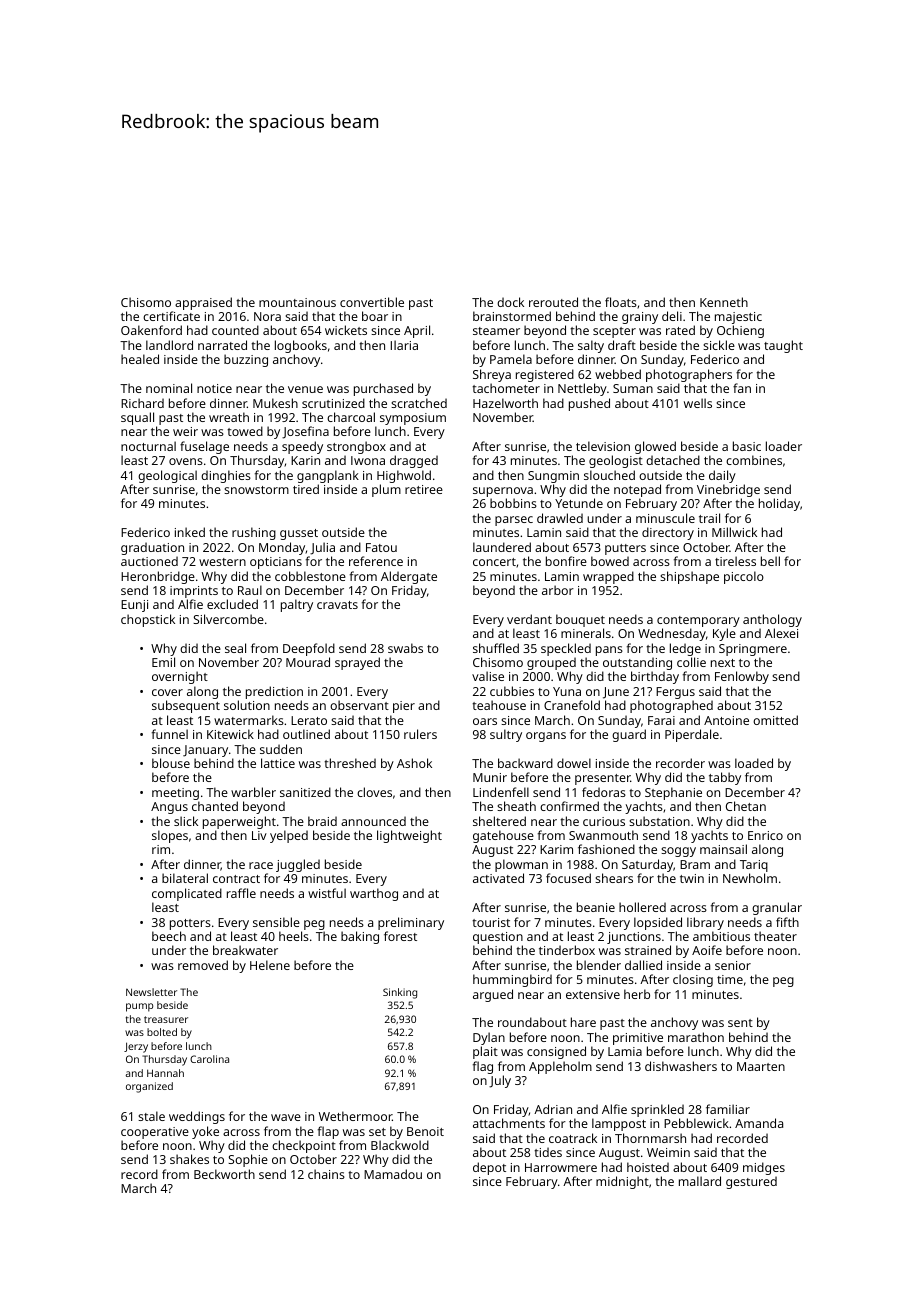 This document has width=924, height=1308. Describe the element at coordinates (224, 1174) in the document. I see `Beckworth` at that location.
